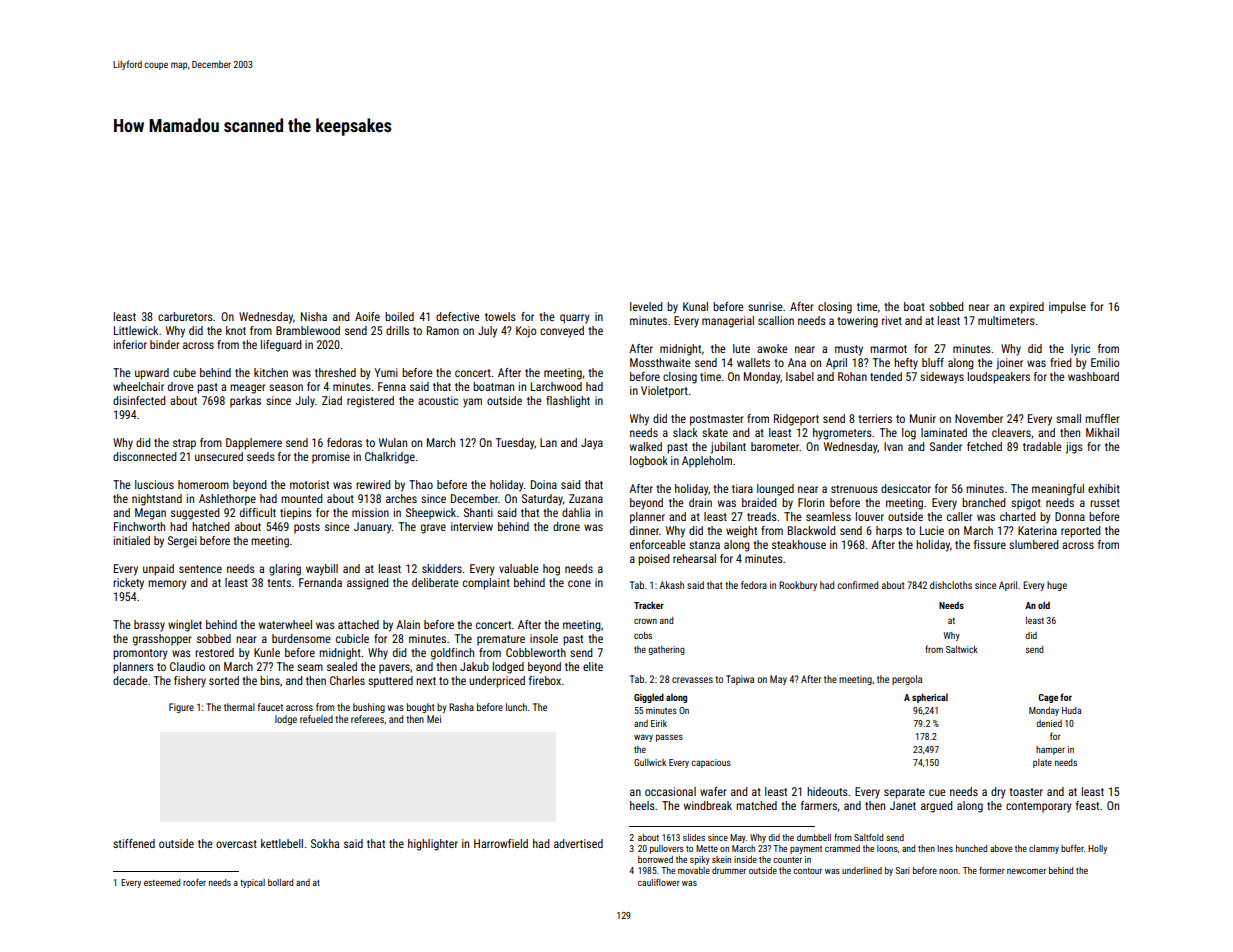 The height and width of the screenshot is (952, 1233). I want to click on complaint, so click(486, 584).
